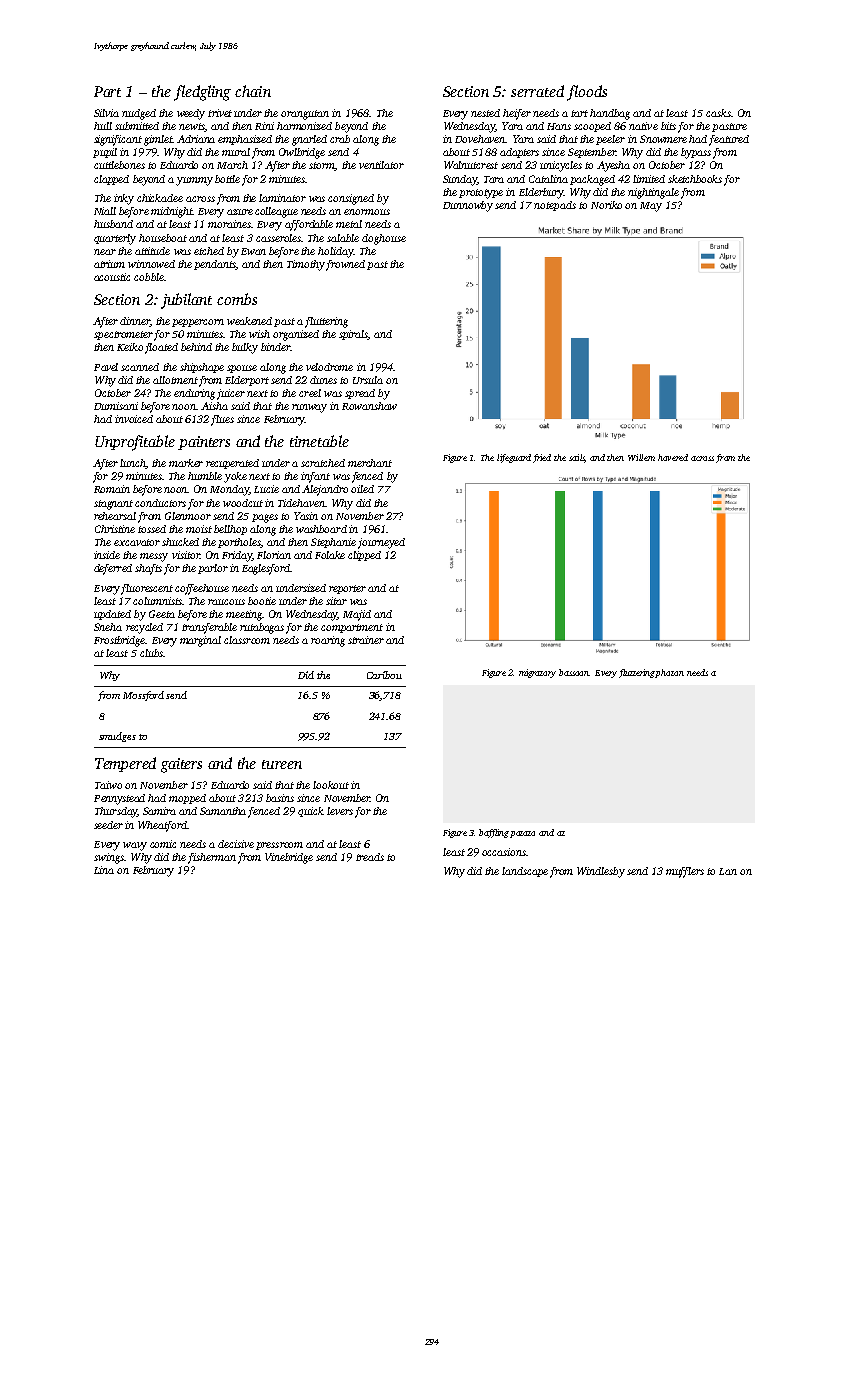  What do you see at coordinates (718, 113) in the image?
I see `casks` at bounding box center [718, 113].
